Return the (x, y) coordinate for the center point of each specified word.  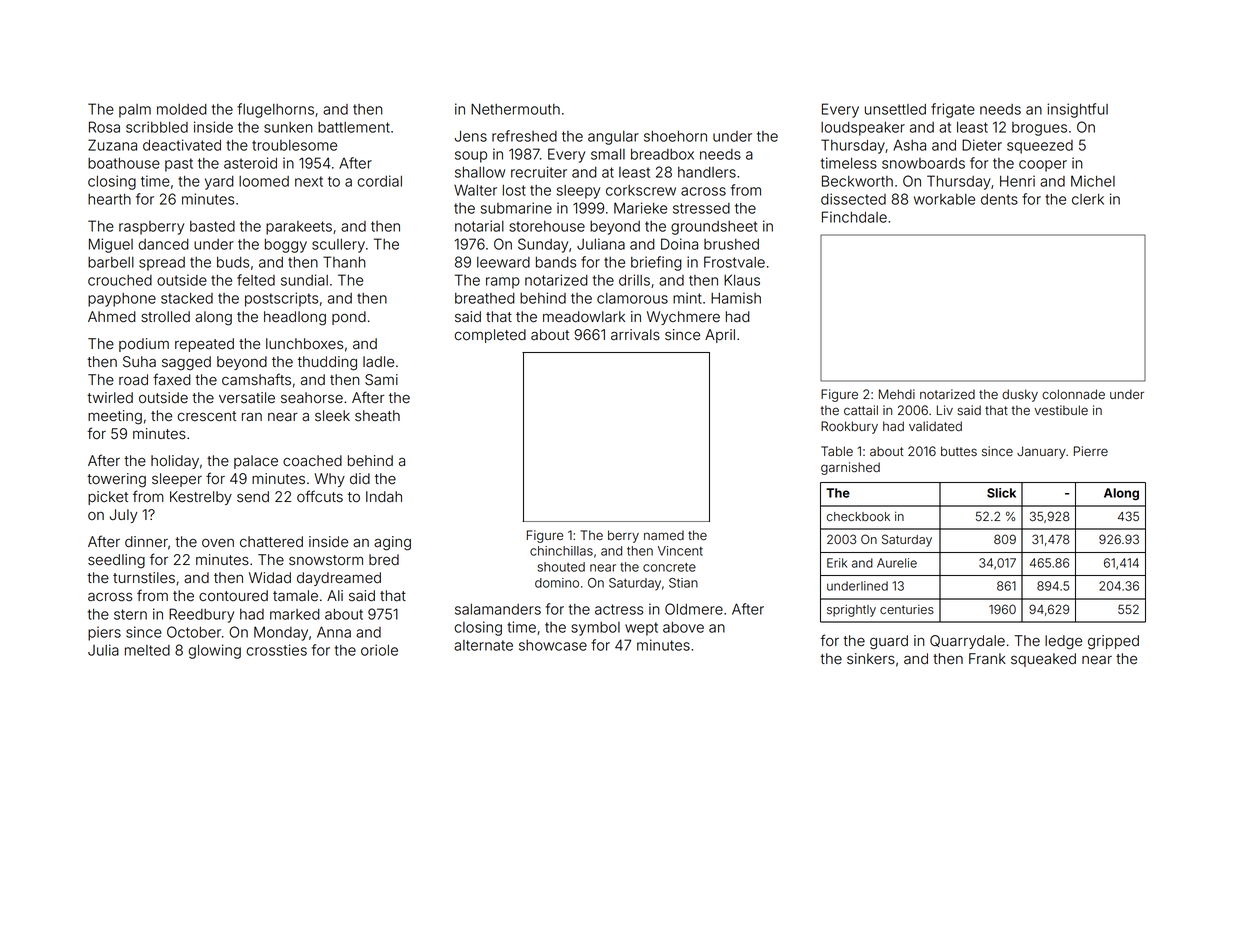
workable (944, 199)
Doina (679, 244)
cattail (861, 410)
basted (212, 226)
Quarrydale (967, 642)
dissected (853, 199)
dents (999, 199)
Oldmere (694, 609)
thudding (327, 363)
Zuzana (112, 145)
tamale (295, 596)
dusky (1020, 395)
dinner (146, 542)
